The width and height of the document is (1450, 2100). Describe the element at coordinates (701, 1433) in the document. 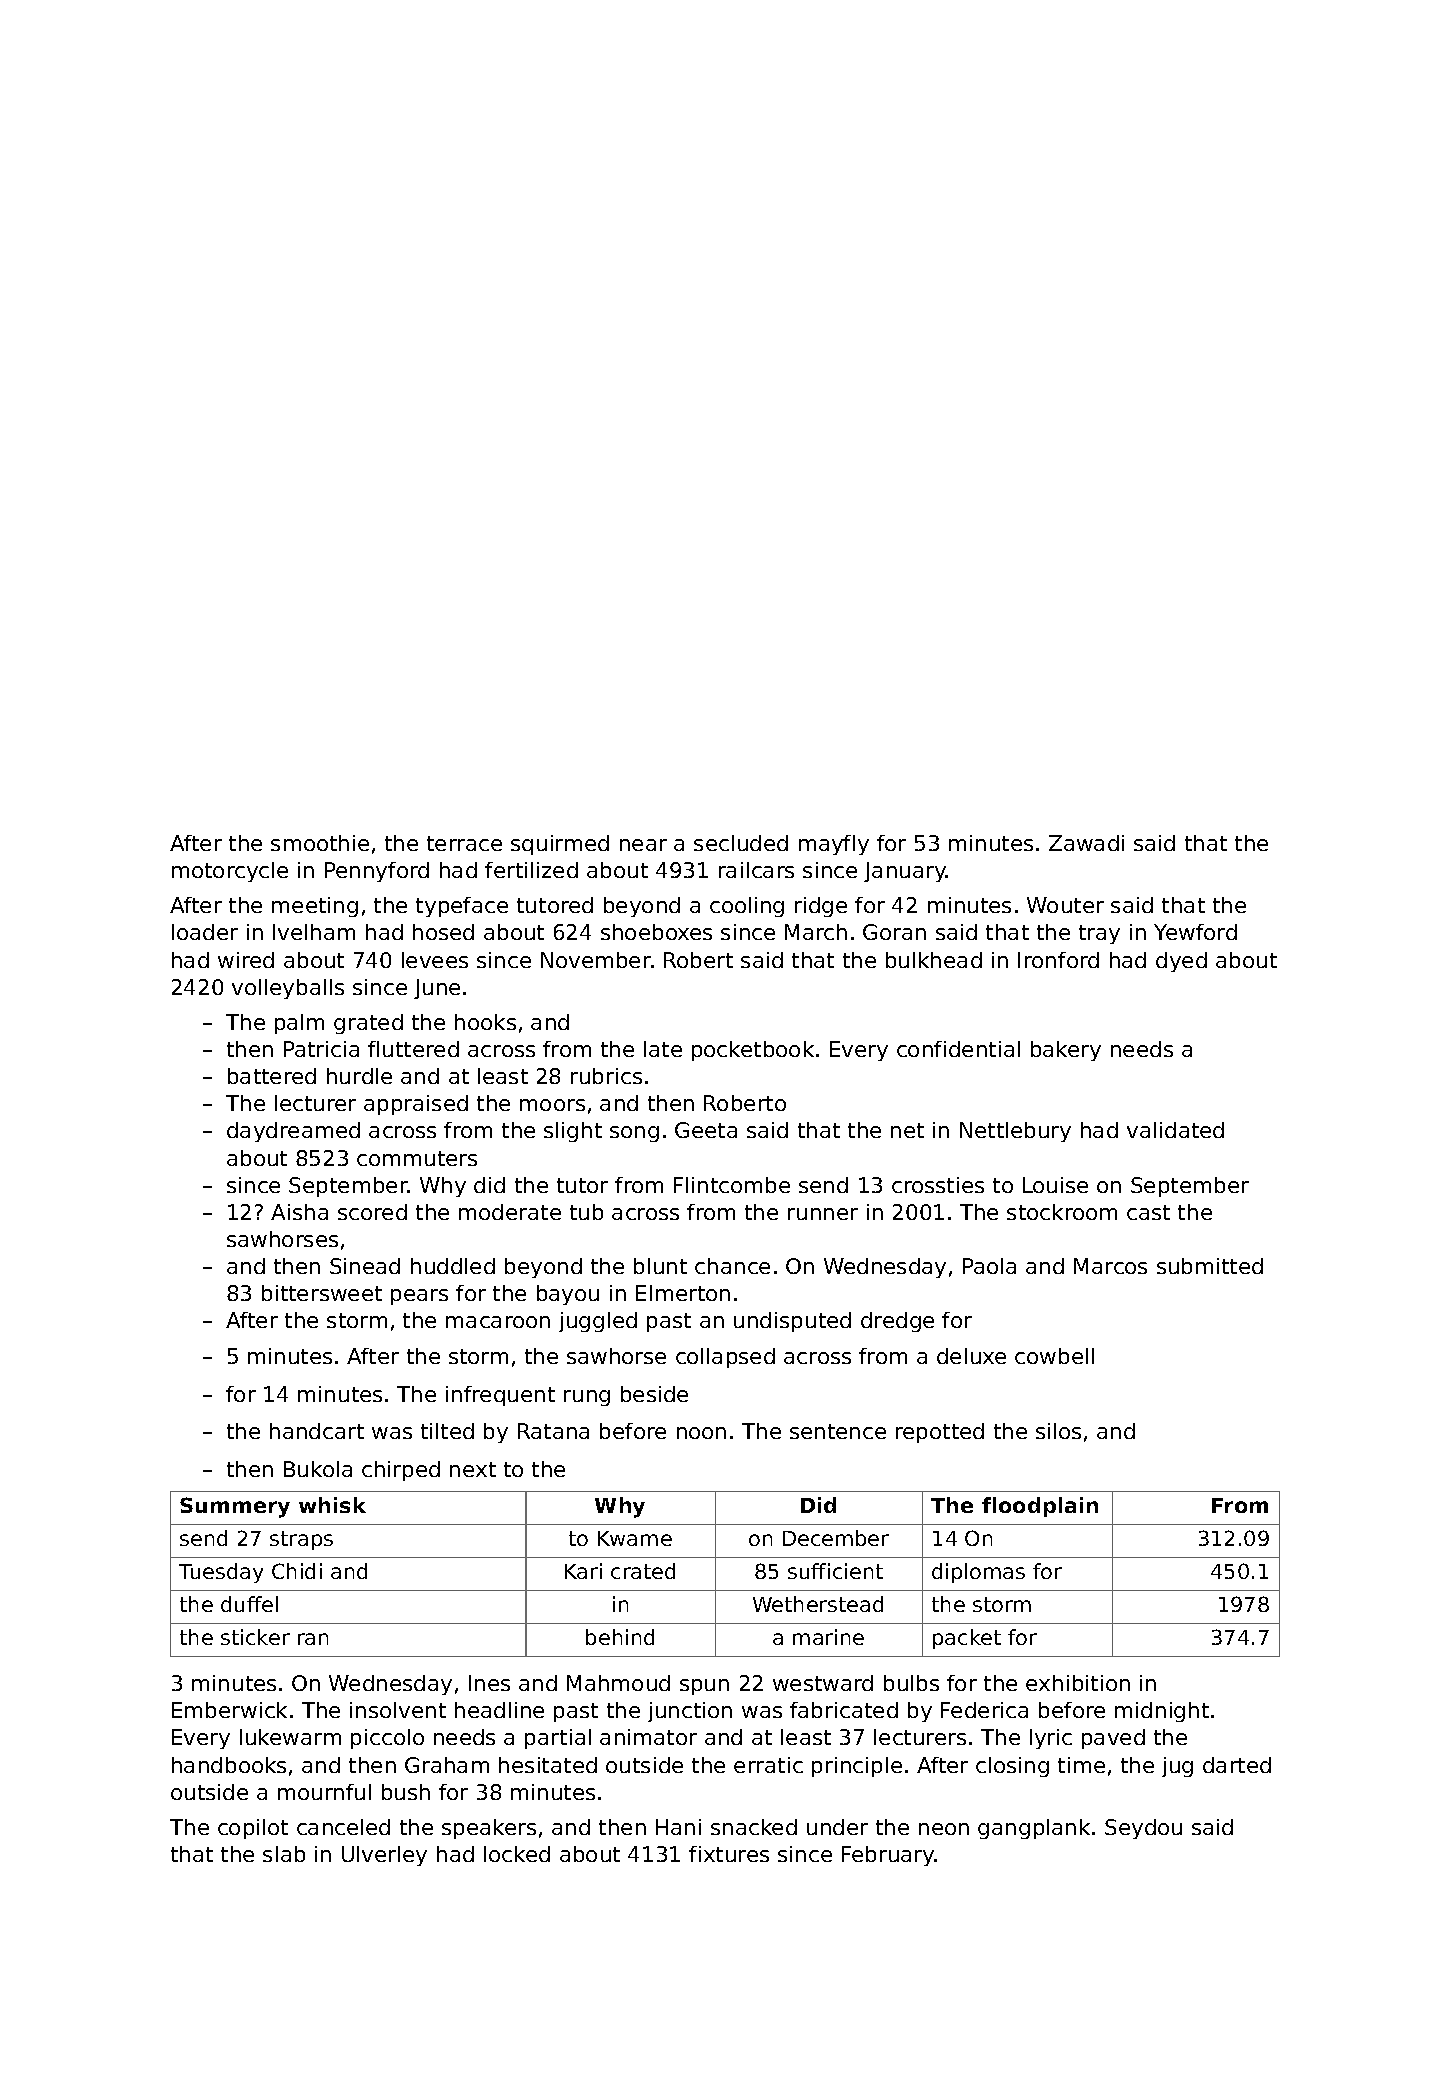

I see `noon` at that location.
